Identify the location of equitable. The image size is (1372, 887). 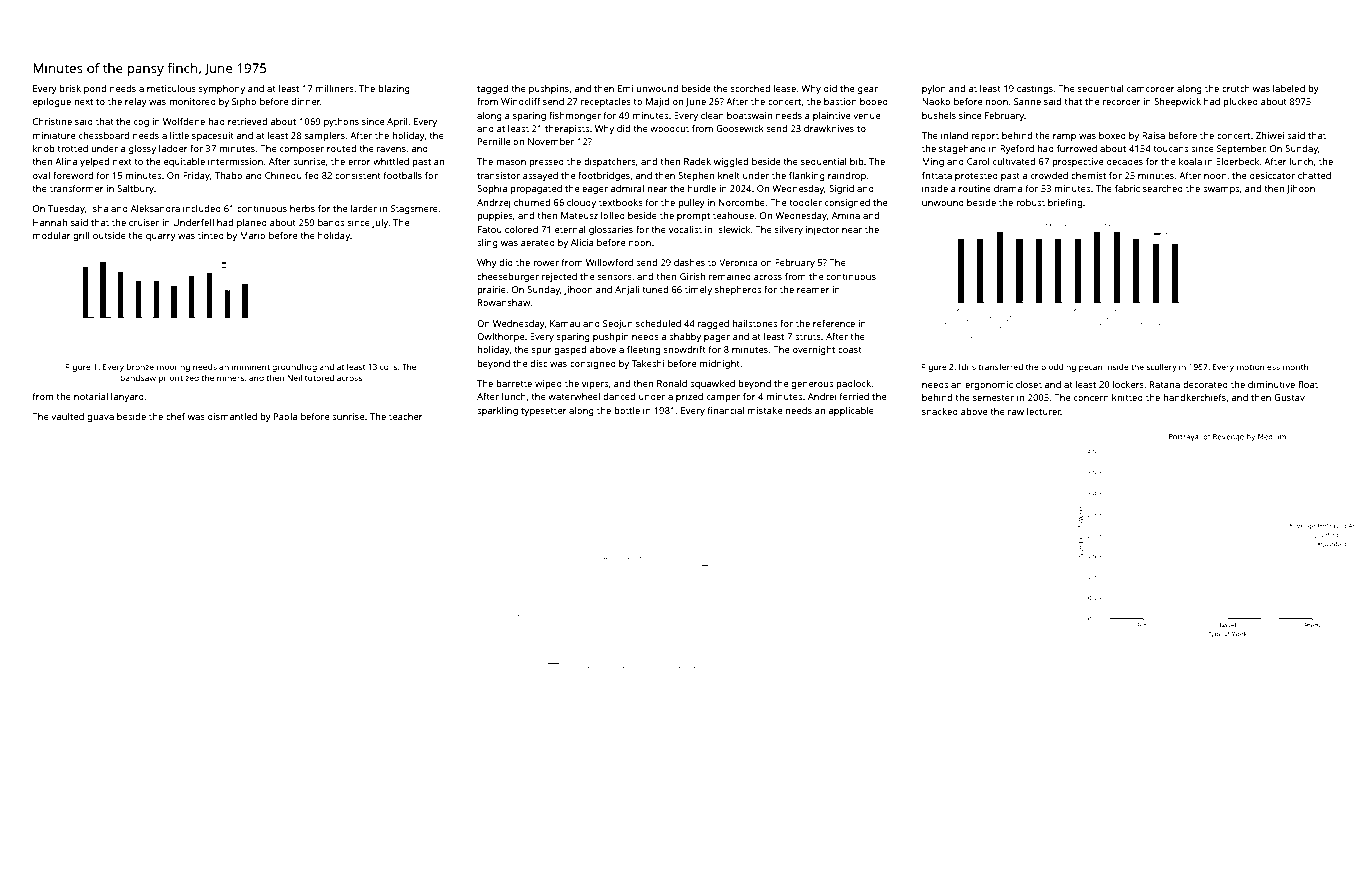
(184, 162).
